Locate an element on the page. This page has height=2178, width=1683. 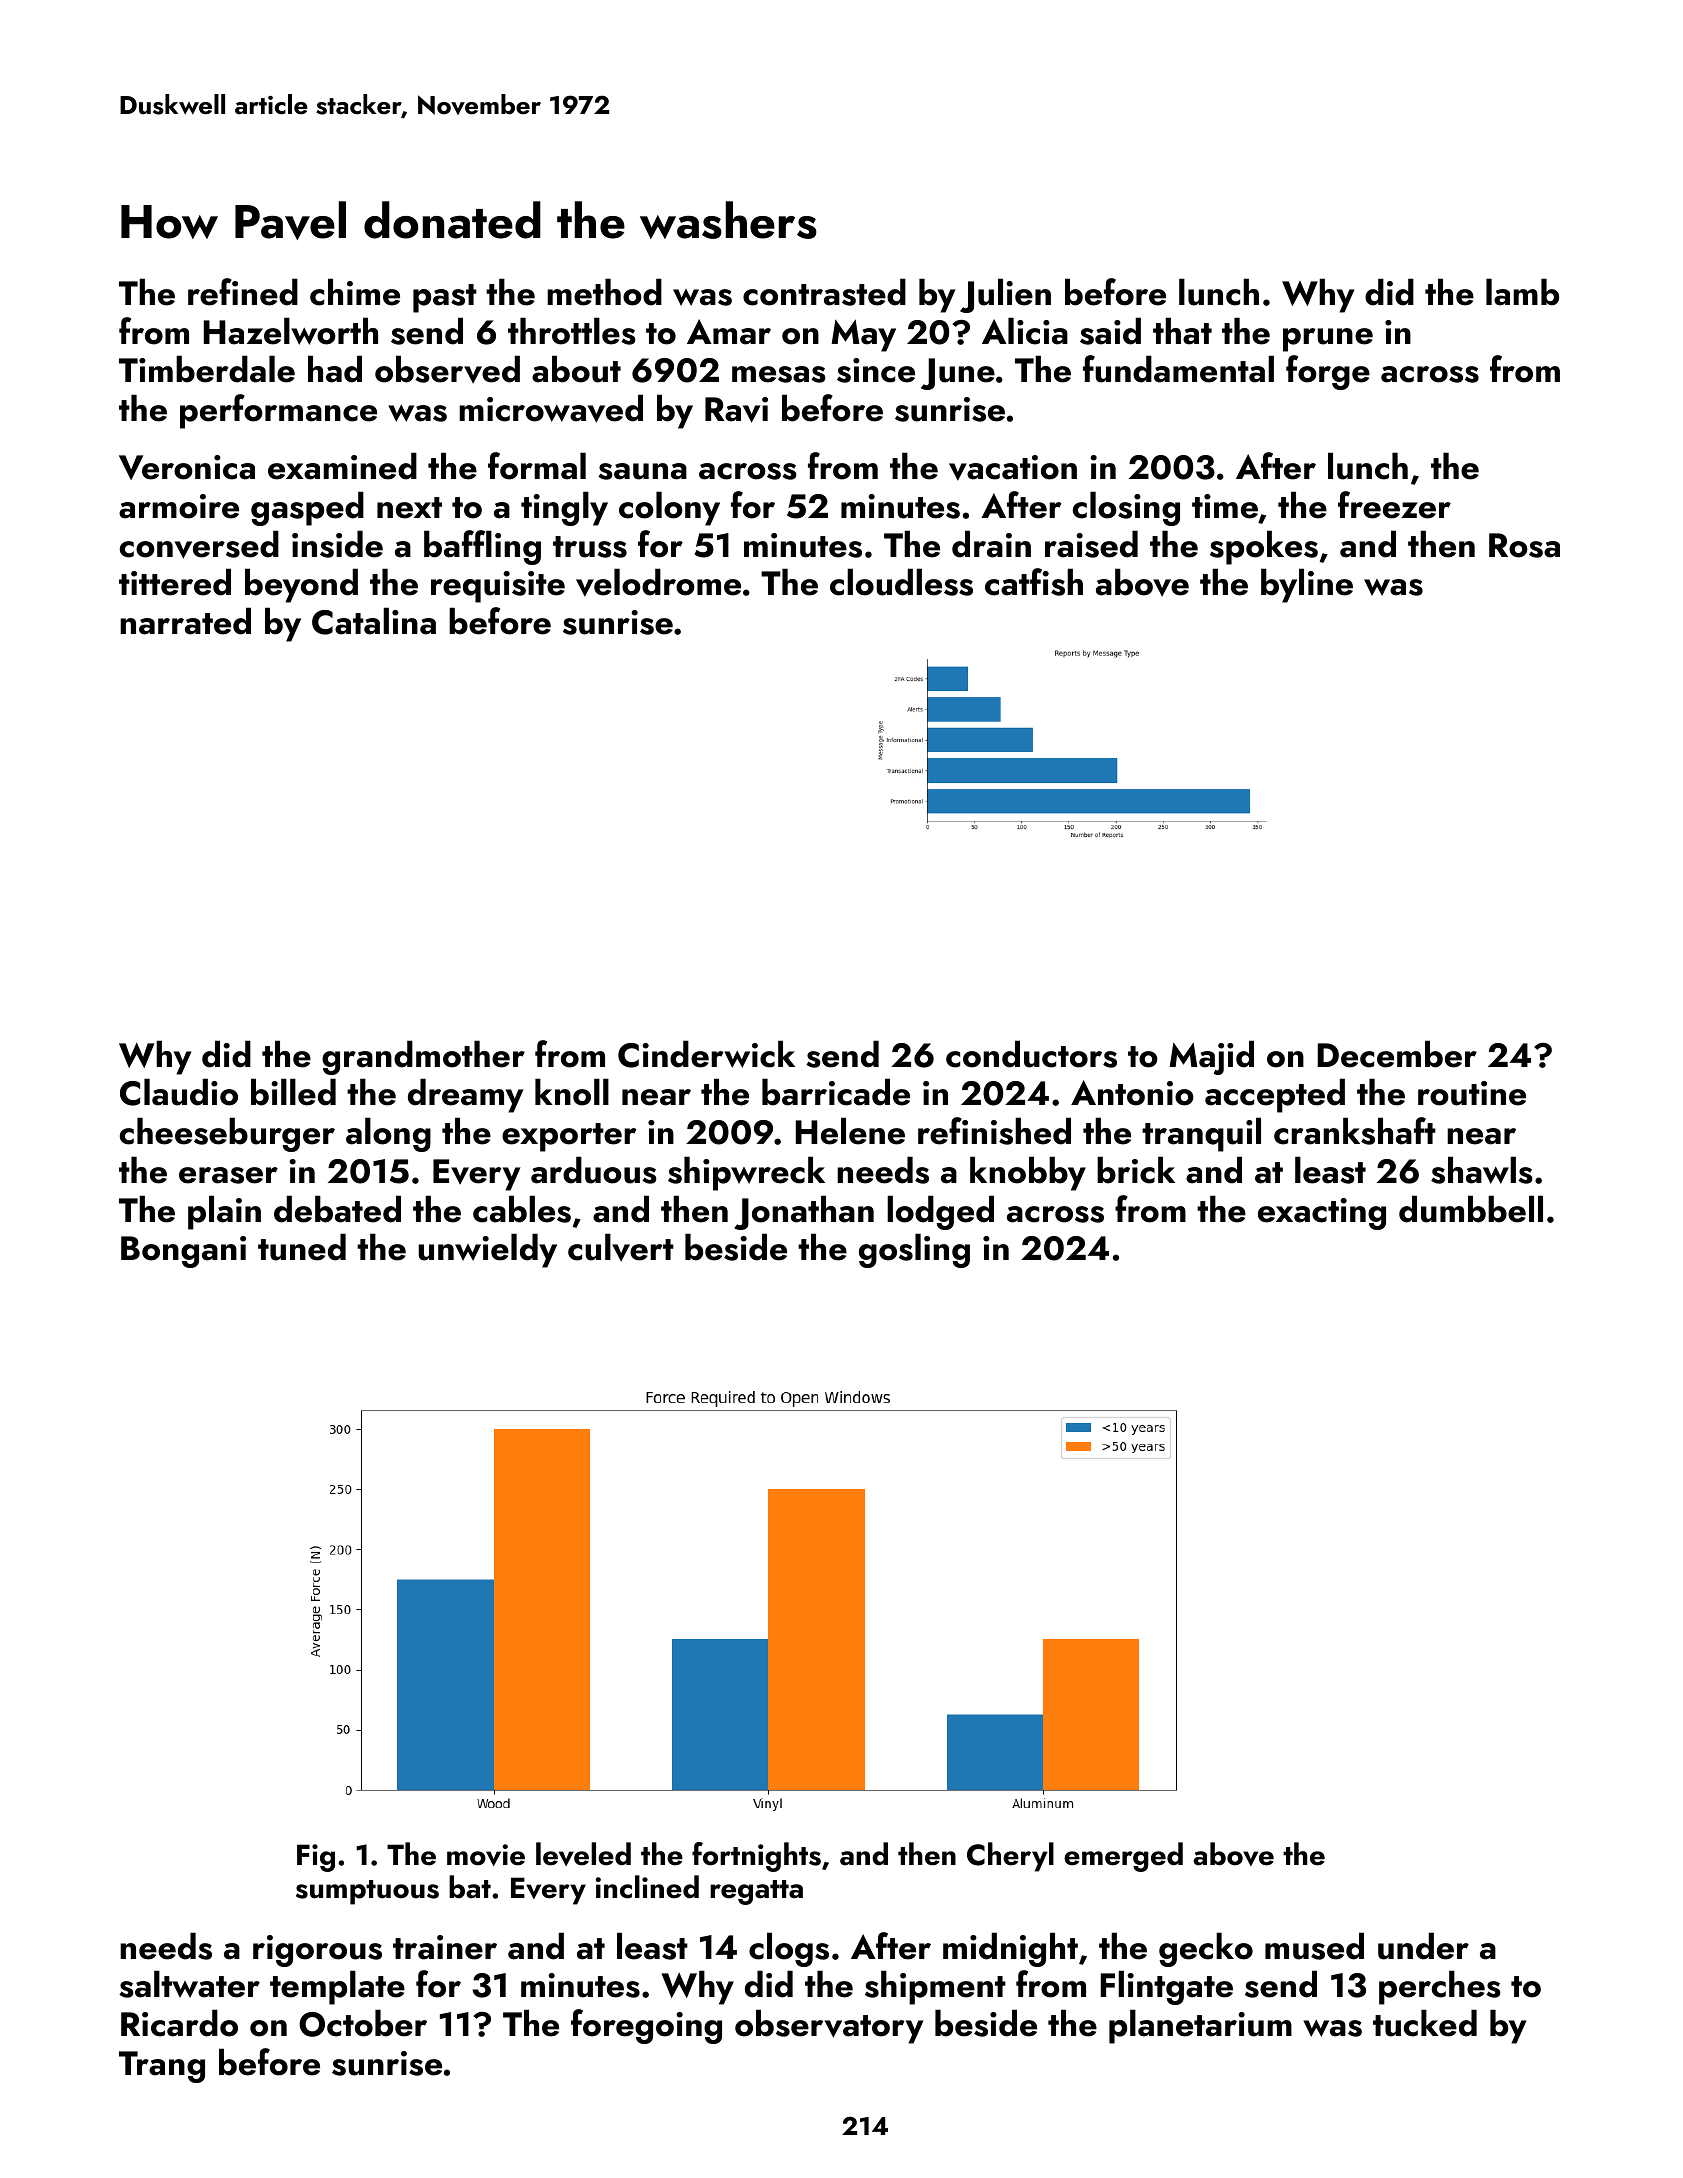
Trang is located at coordinates (162, 2067).
